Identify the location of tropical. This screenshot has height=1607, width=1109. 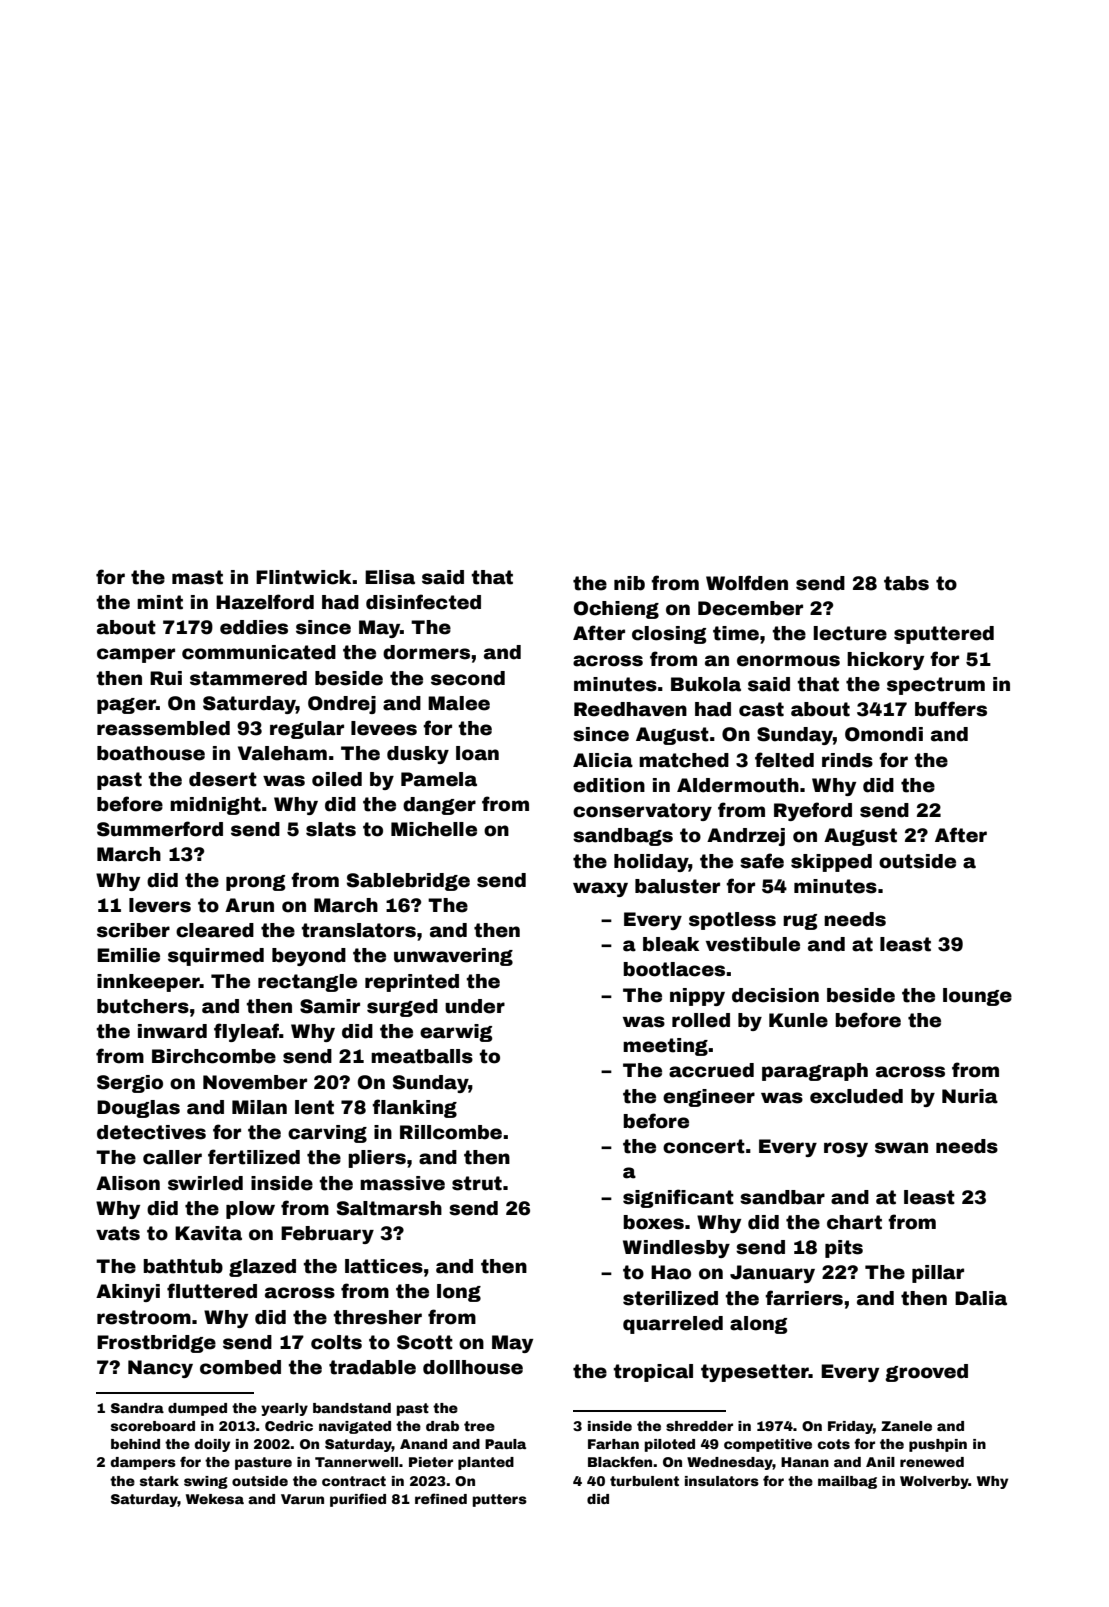
(653, 1373).
